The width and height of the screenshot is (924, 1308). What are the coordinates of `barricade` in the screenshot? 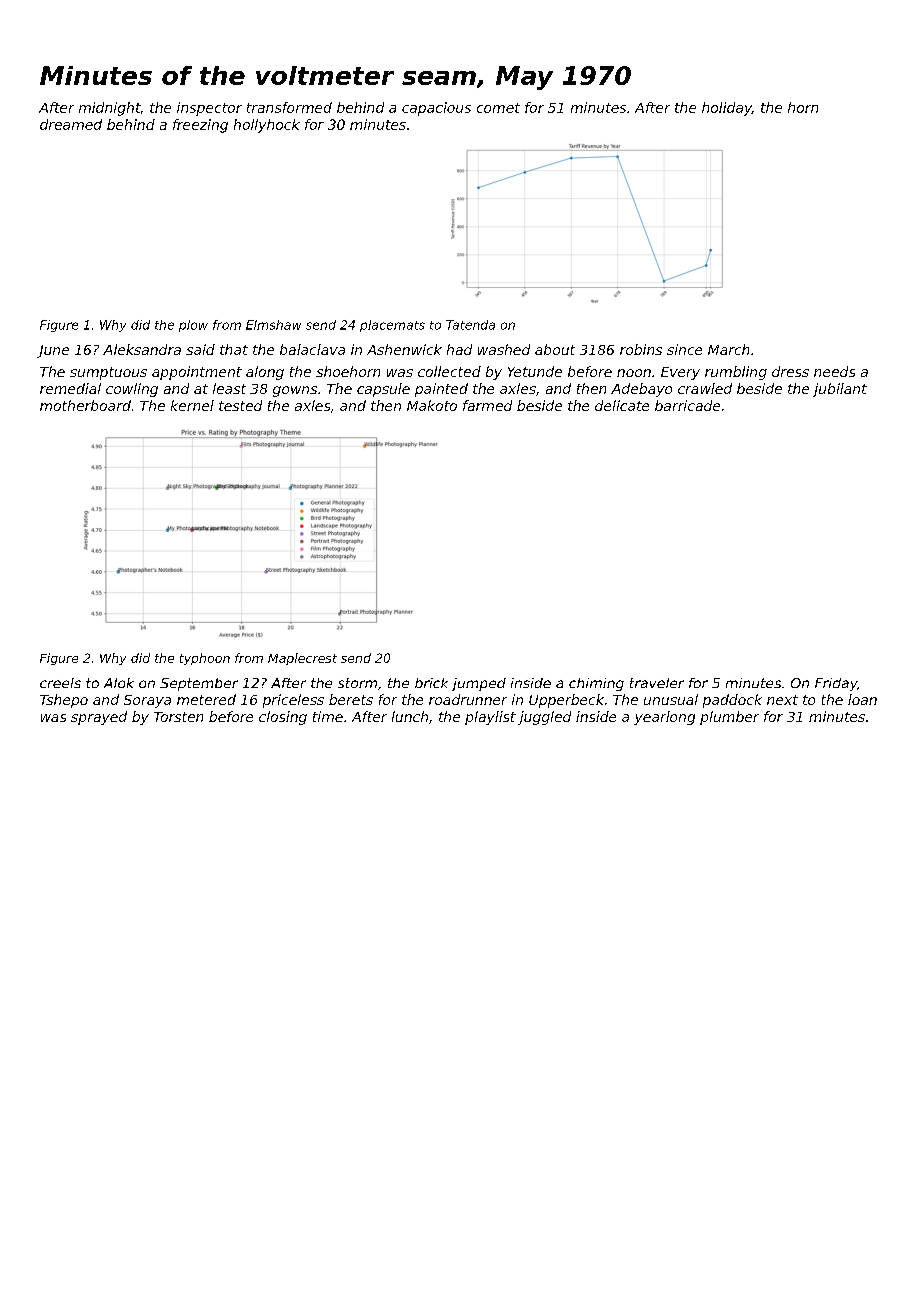 It's located at (687, 405).
